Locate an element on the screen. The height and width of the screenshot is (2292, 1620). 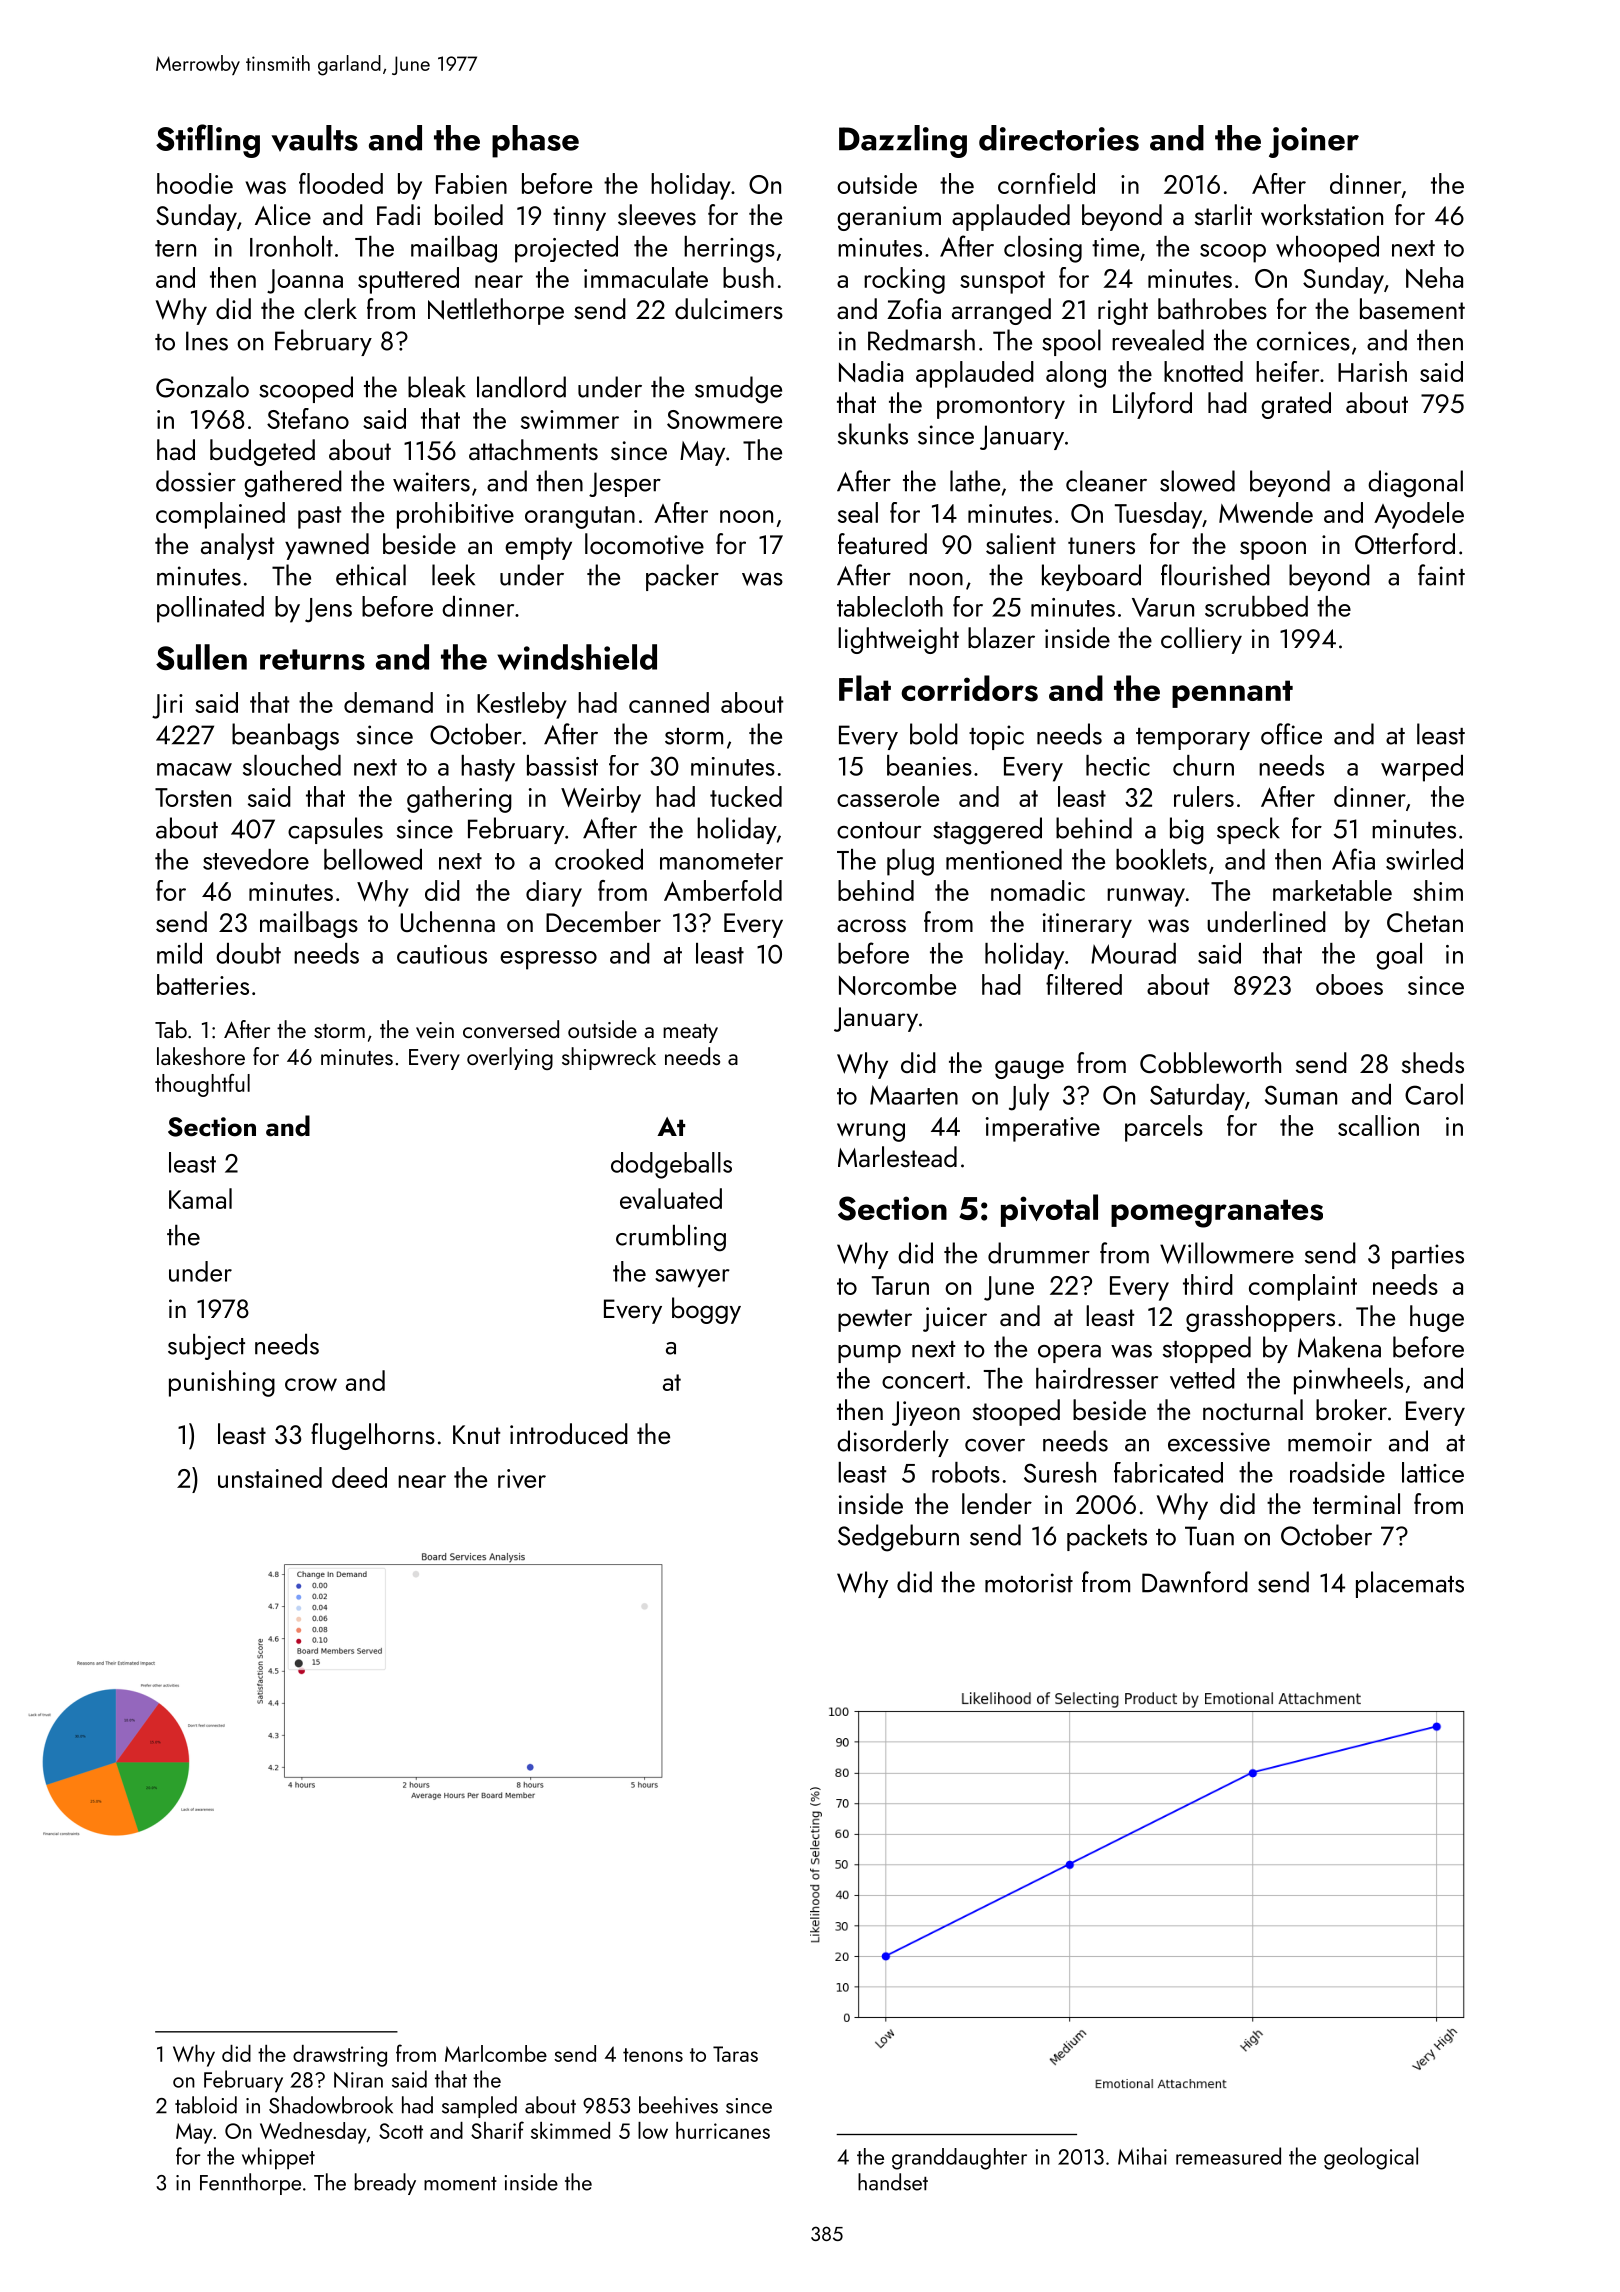
Dazzling is located at coordinates (903, 141).
